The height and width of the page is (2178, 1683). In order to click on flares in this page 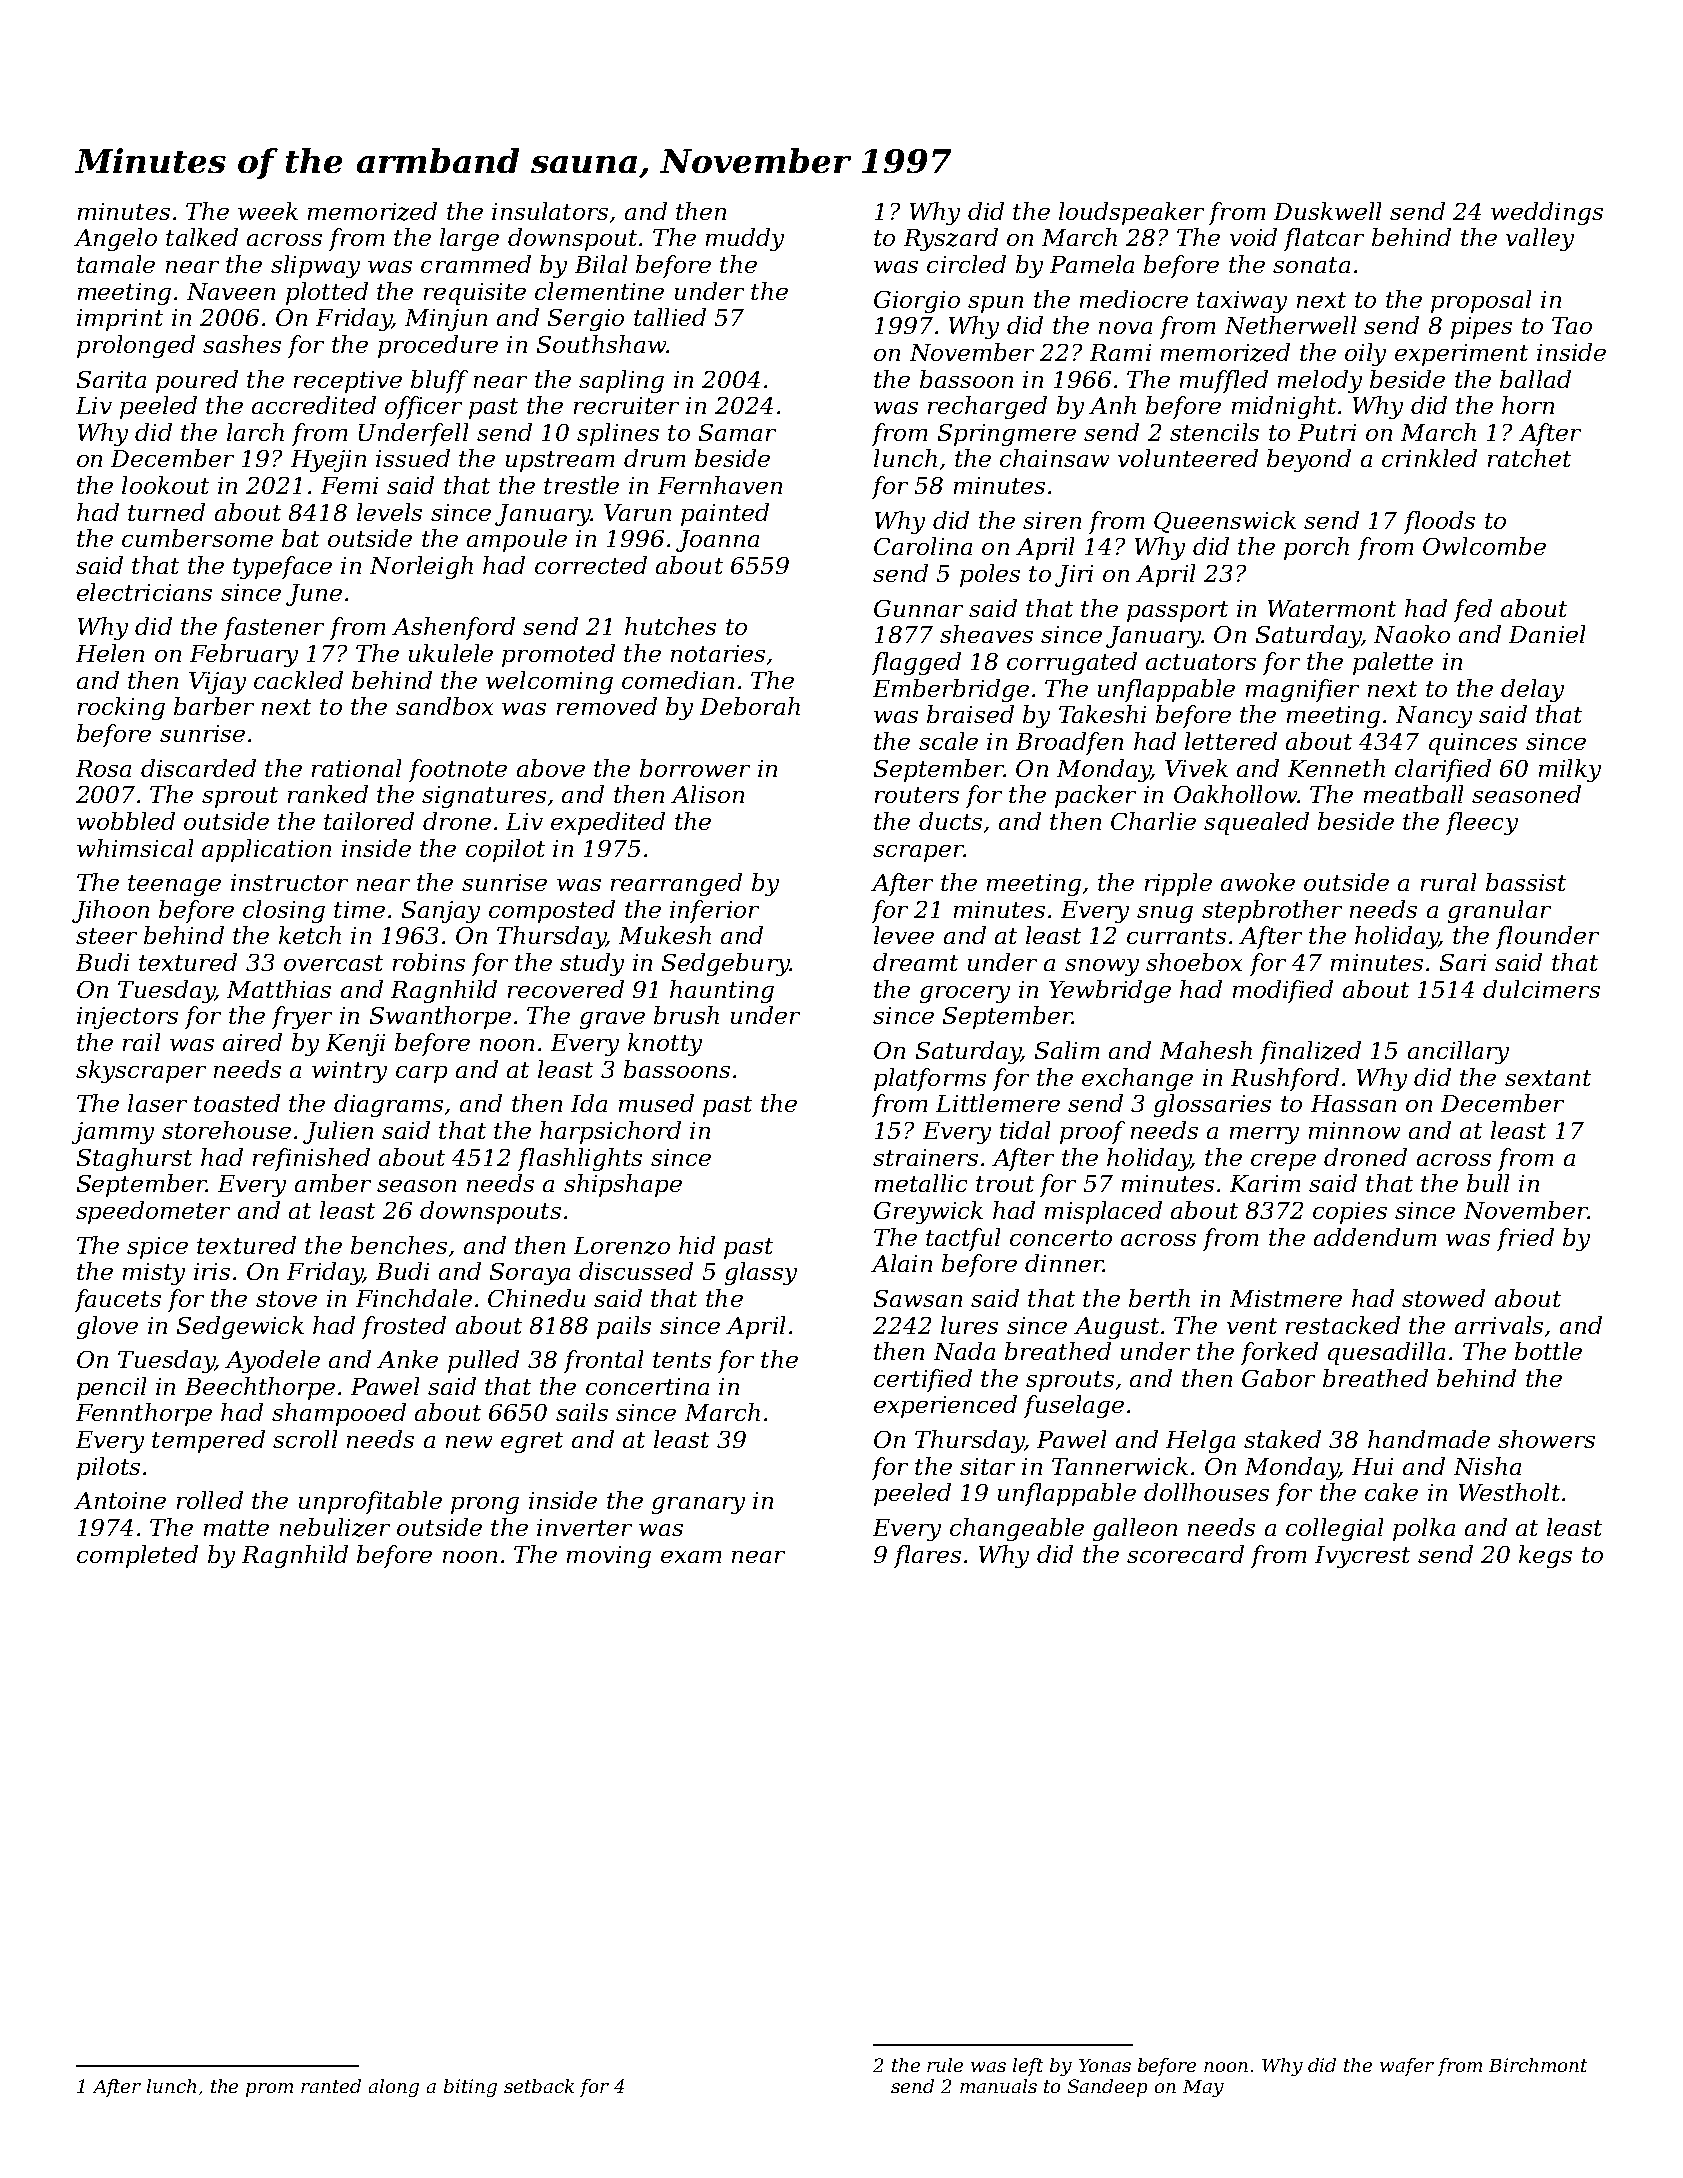, I will do `click(927, 1556)`.
